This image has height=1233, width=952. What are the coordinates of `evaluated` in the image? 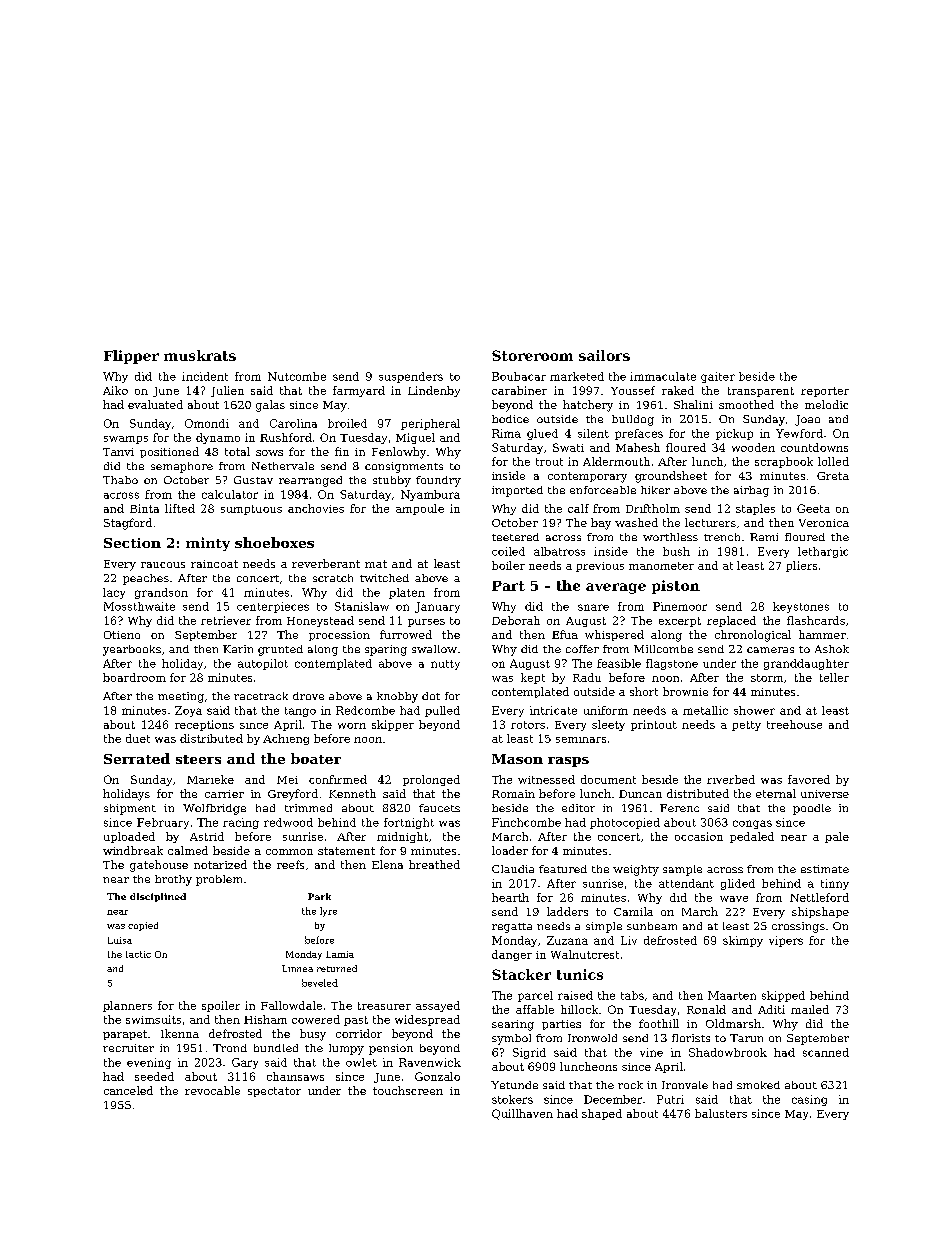 It's located at (155, 404).
